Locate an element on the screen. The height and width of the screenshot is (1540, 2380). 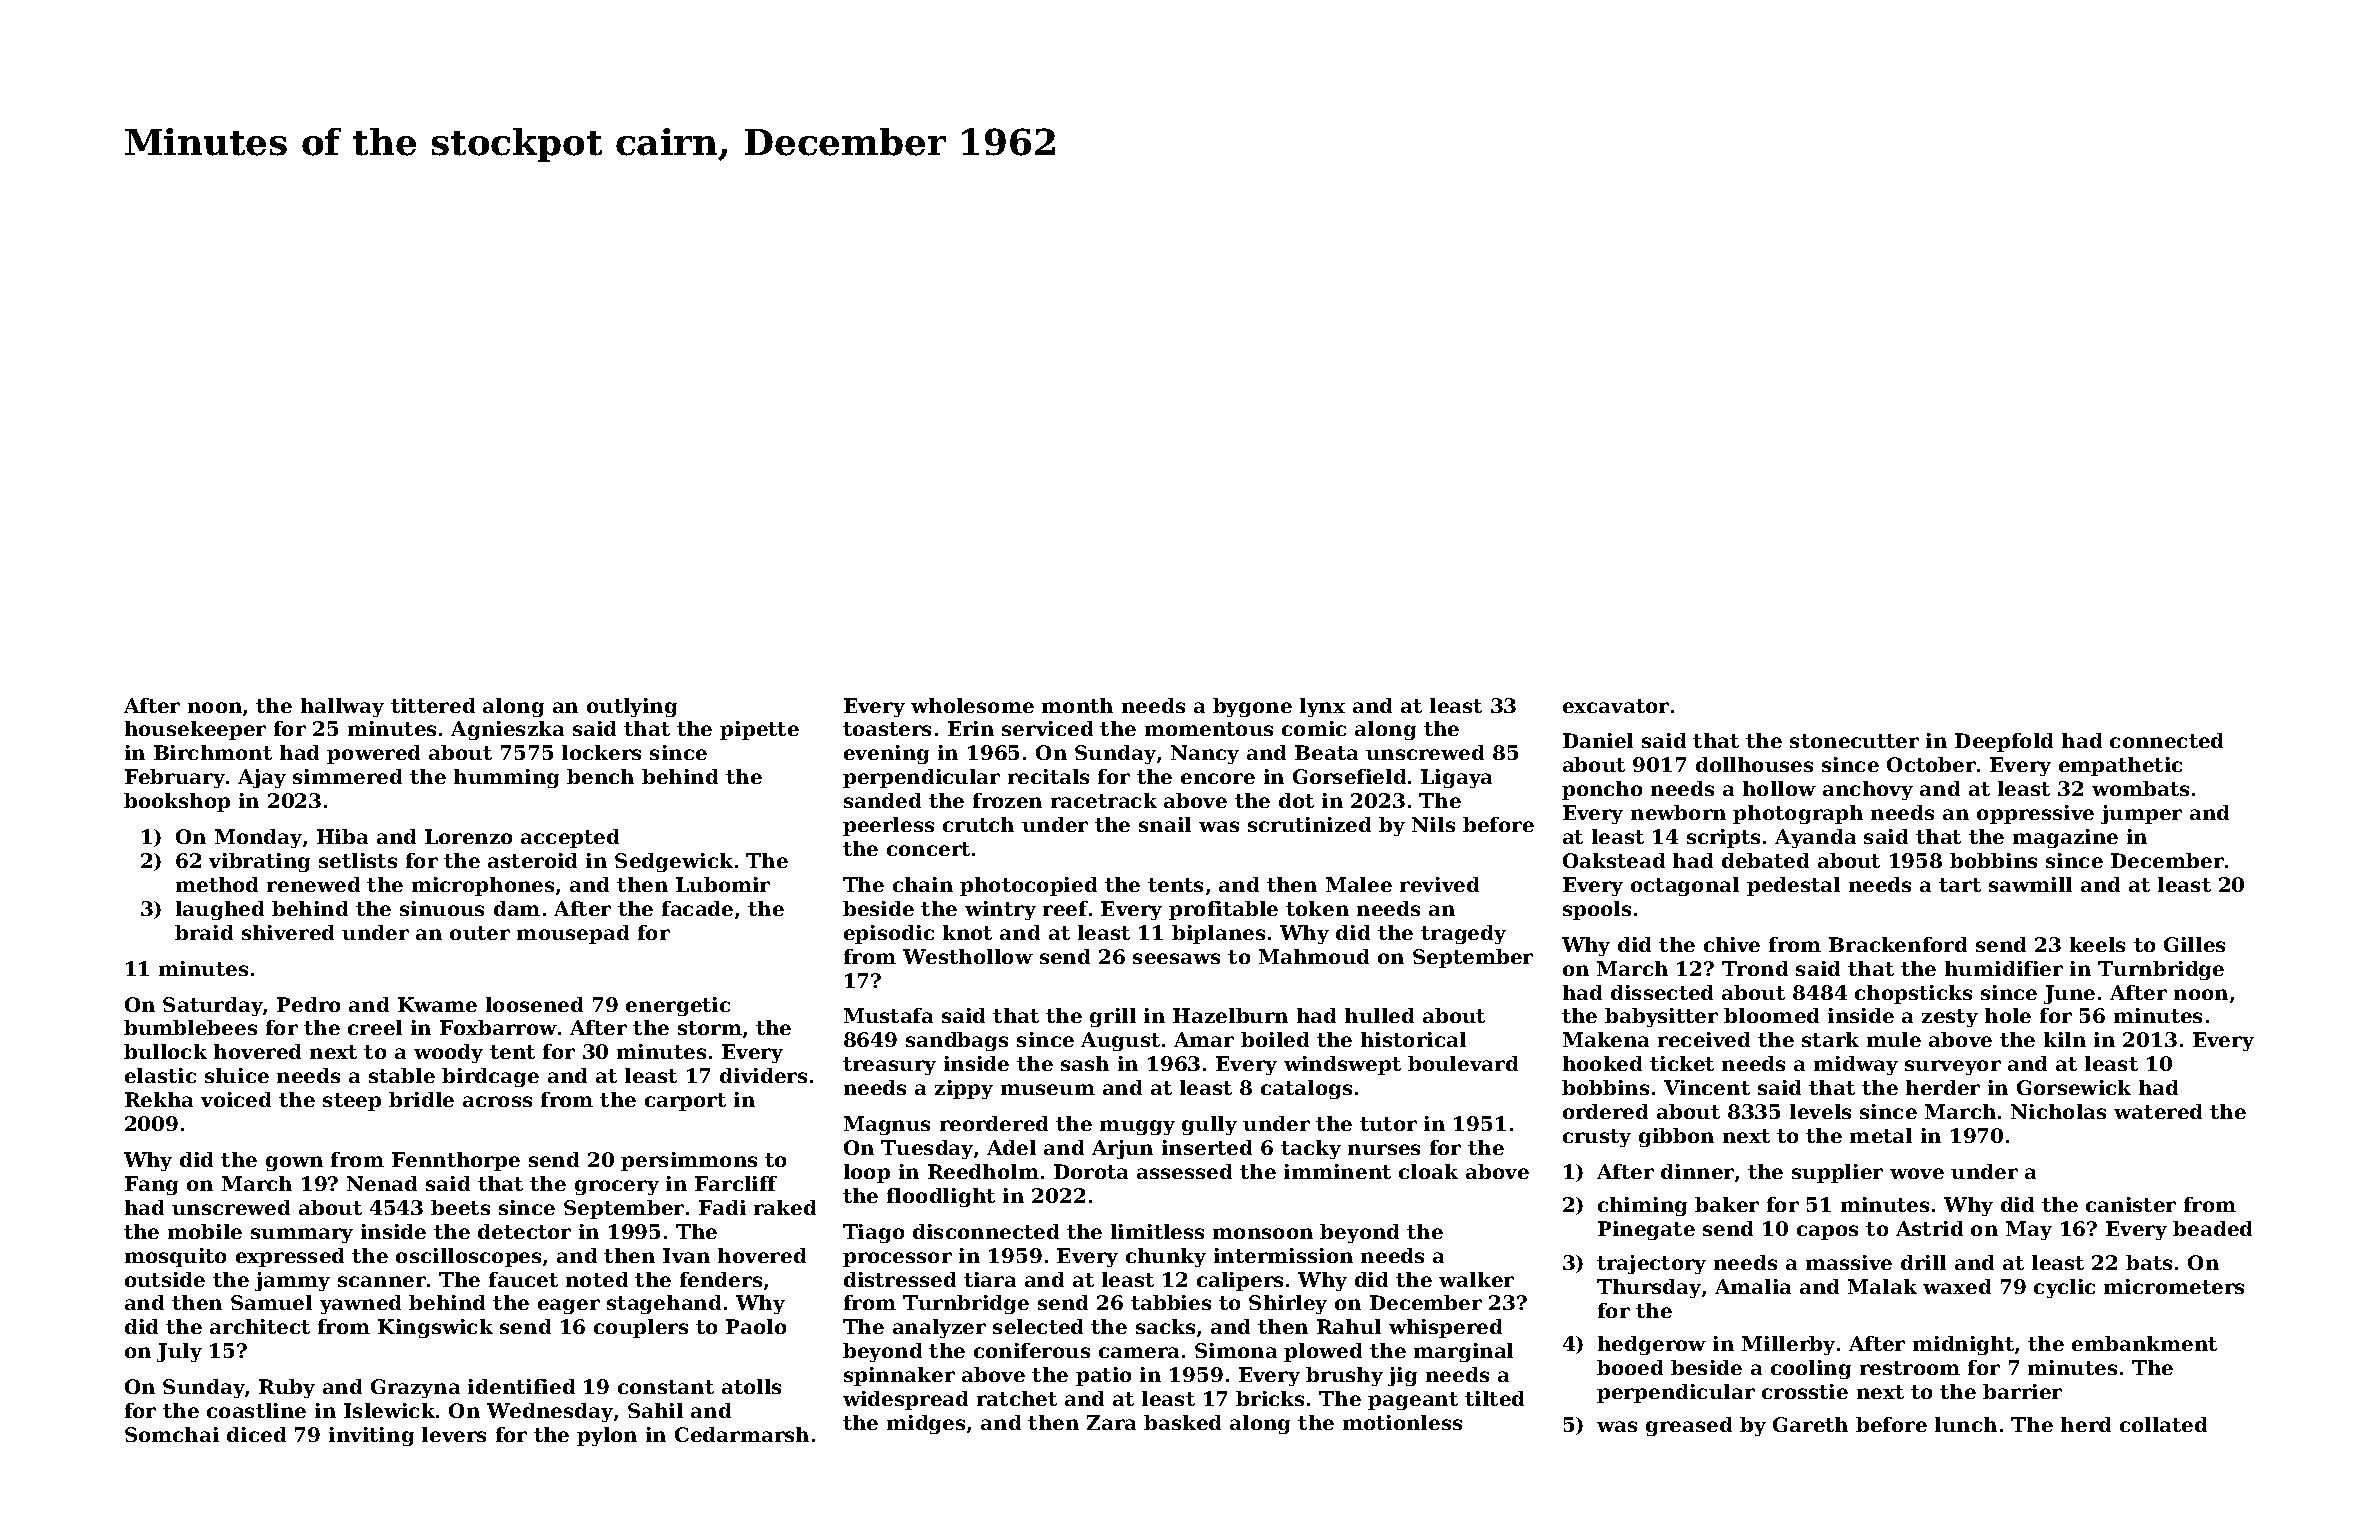
renewed is located at coordinates (313, 884).
